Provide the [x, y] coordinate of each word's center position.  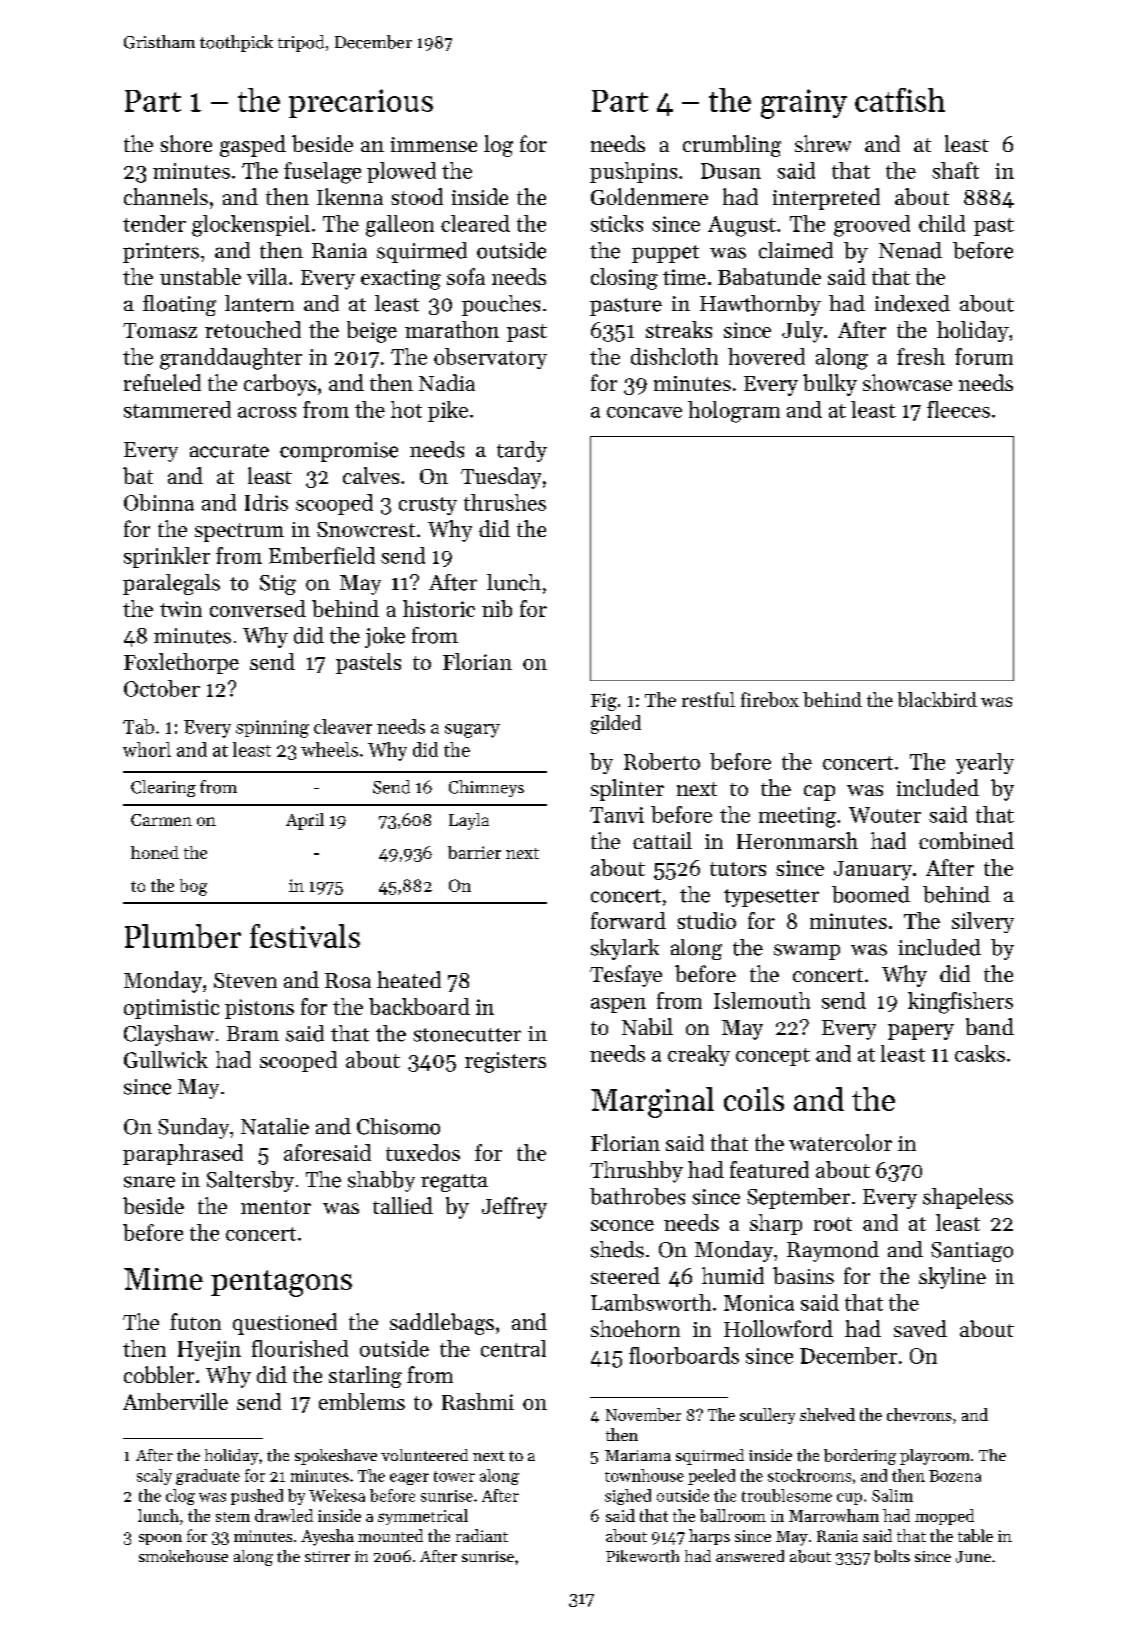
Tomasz [160, 330]
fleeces [958, 409]
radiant [482, 1535]
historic [439, 608]
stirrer [327, 1556]
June [973, 1557]
